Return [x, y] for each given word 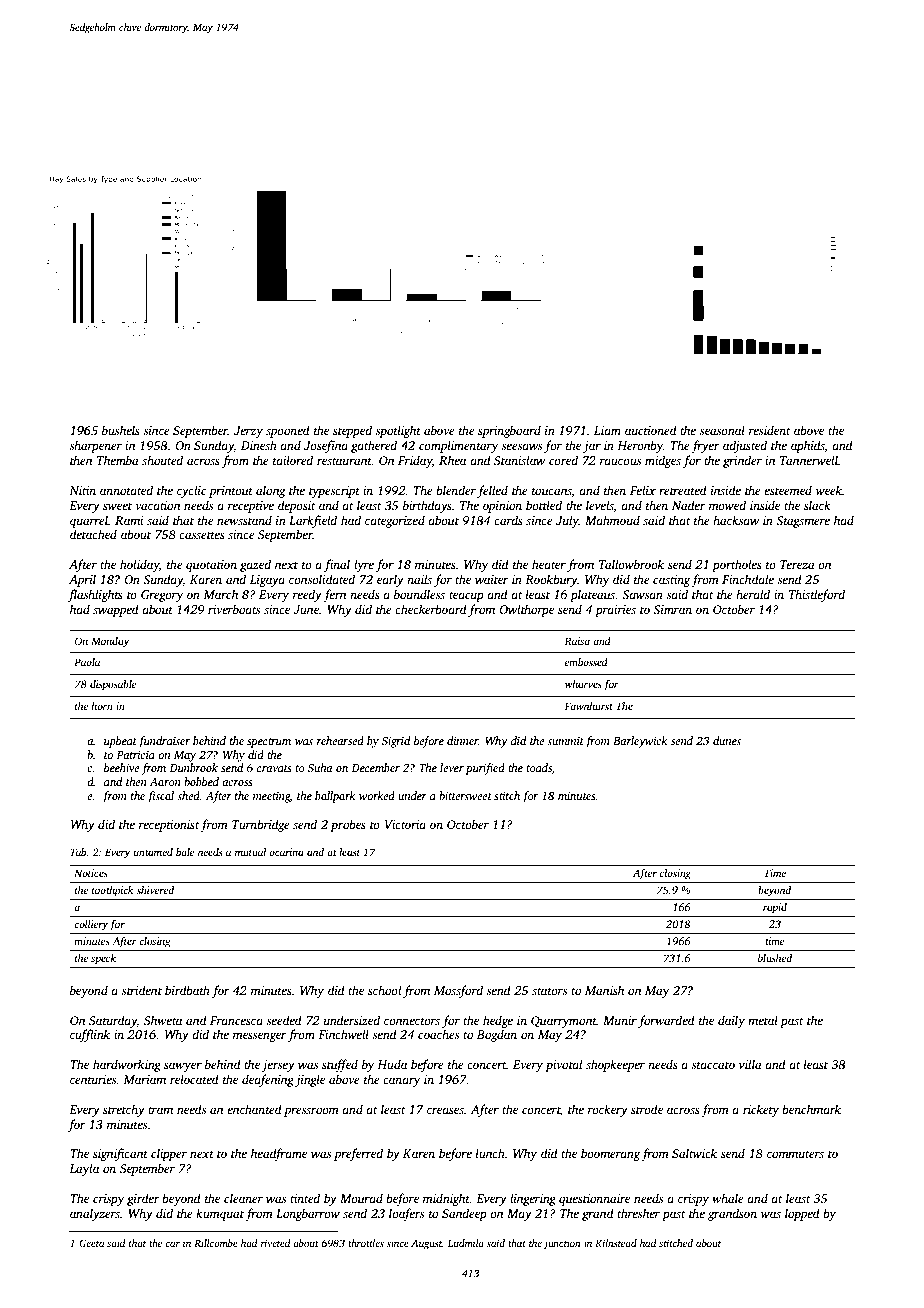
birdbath [187, 990]
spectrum [269, 743]
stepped [352, 431]
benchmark [811, 1109]
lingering [533, 1199]
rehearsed [340, 740]
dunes [727, 740]
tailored [293, 460]
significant [120, 1154]
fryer [705, 446]
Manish [604, 990]
